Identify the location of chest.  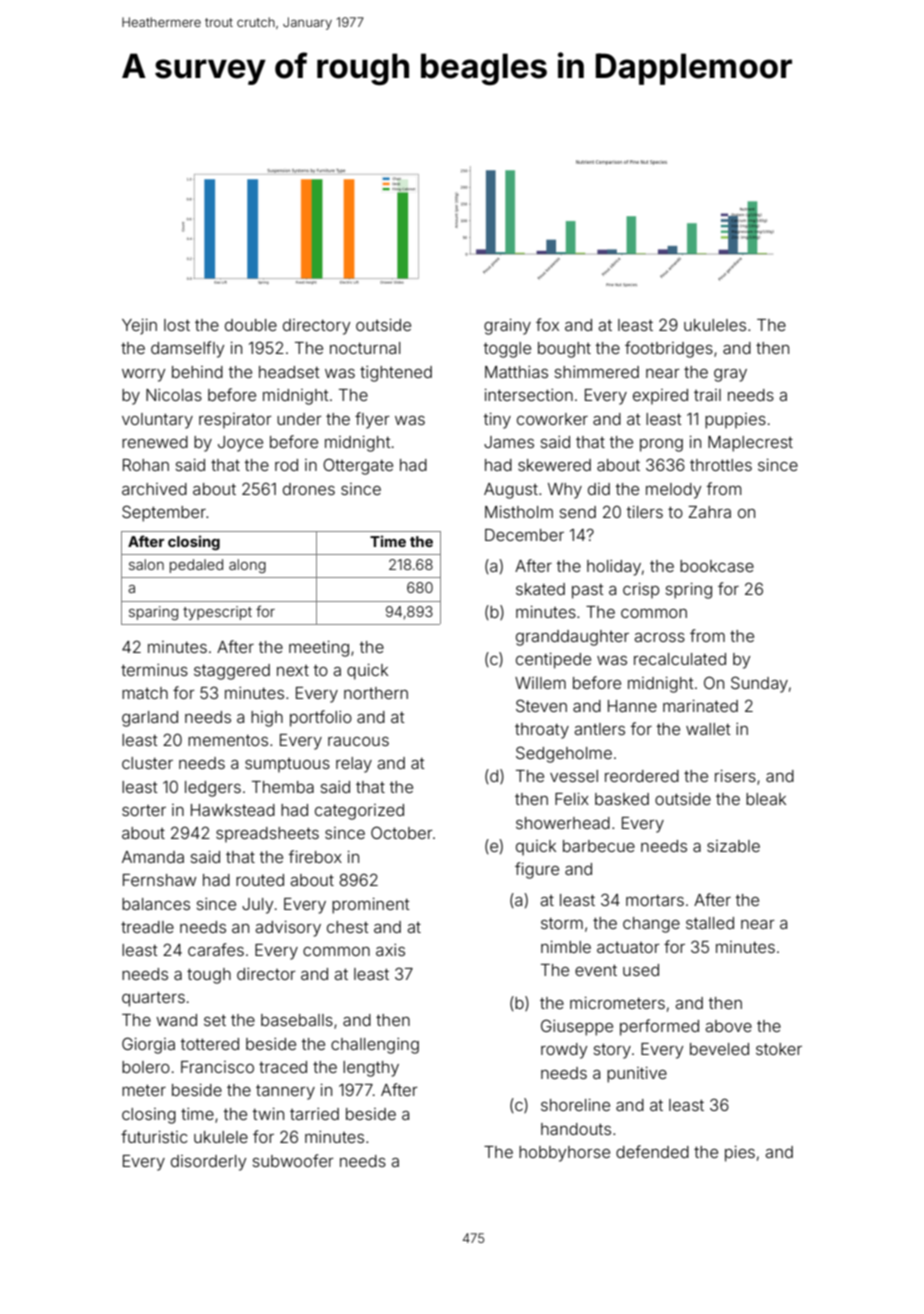
(348, 927).
